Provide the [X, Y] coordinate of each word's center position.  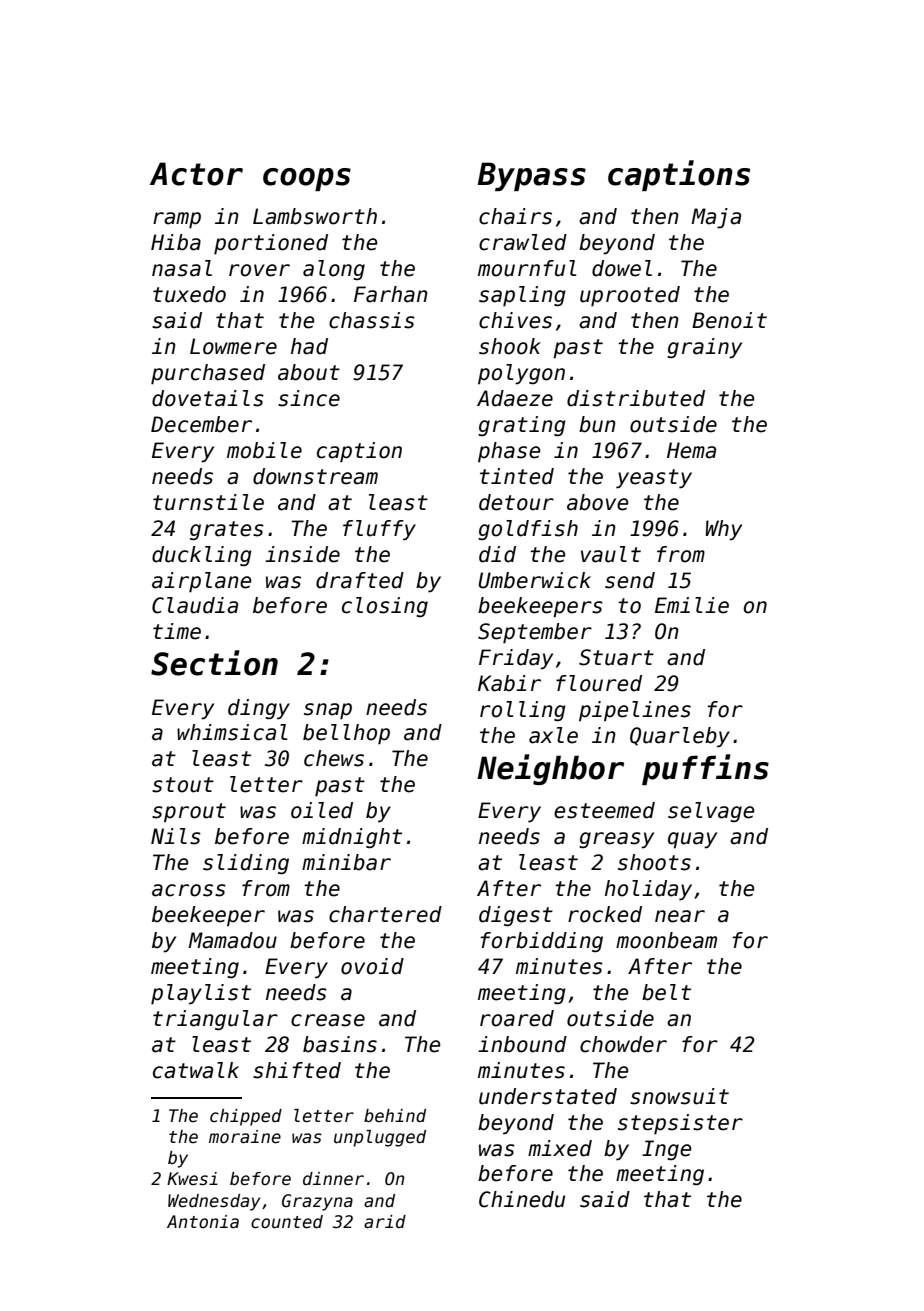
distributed [636, 398]
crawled [523, 242]
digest [516, 916]
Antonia [203, 1221]
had [309, 346]
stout [183, 785]
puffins [705, 769]
